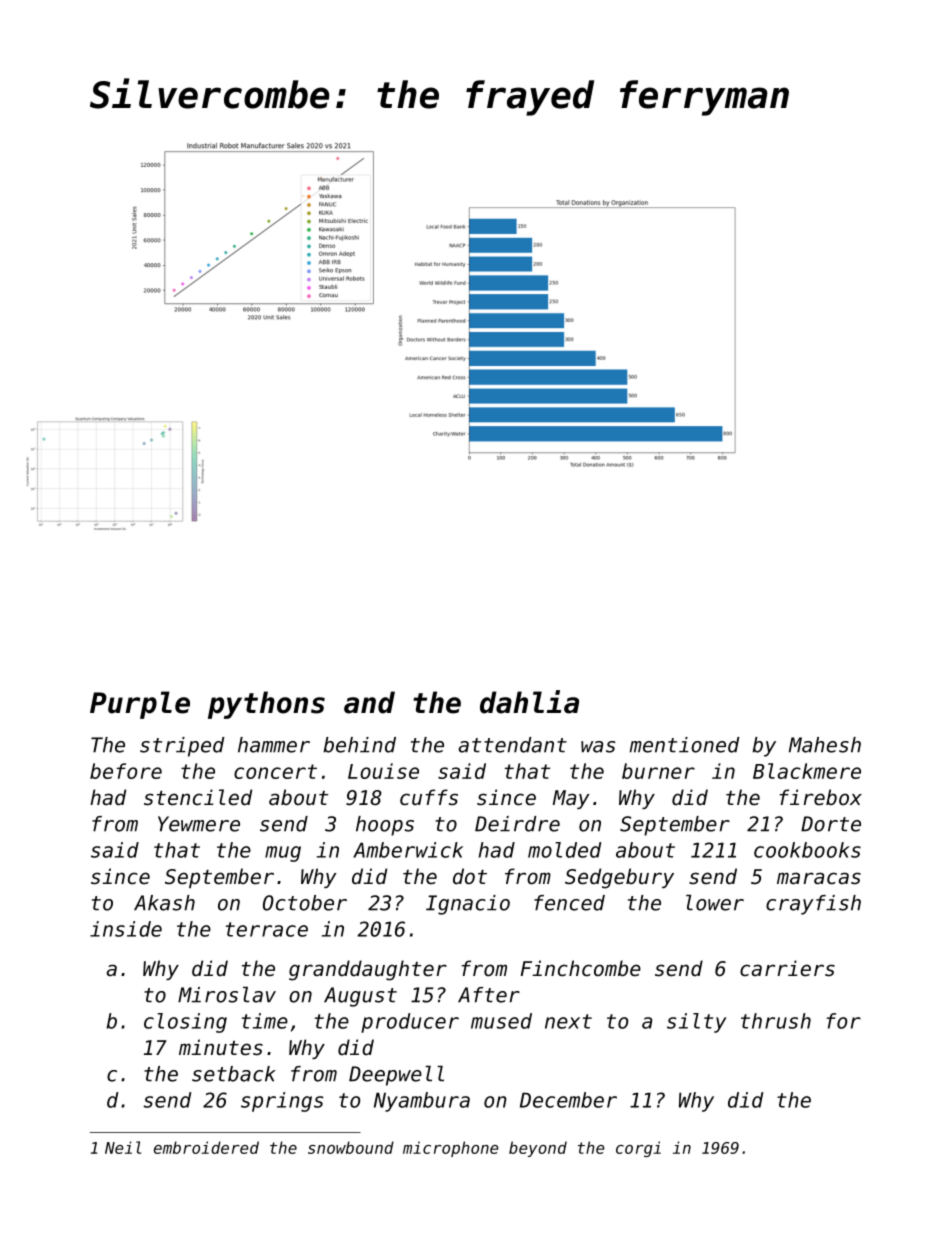  Describe the element at coordinates (529, 702) in the screenshot. I see `dahlia` at that location.
